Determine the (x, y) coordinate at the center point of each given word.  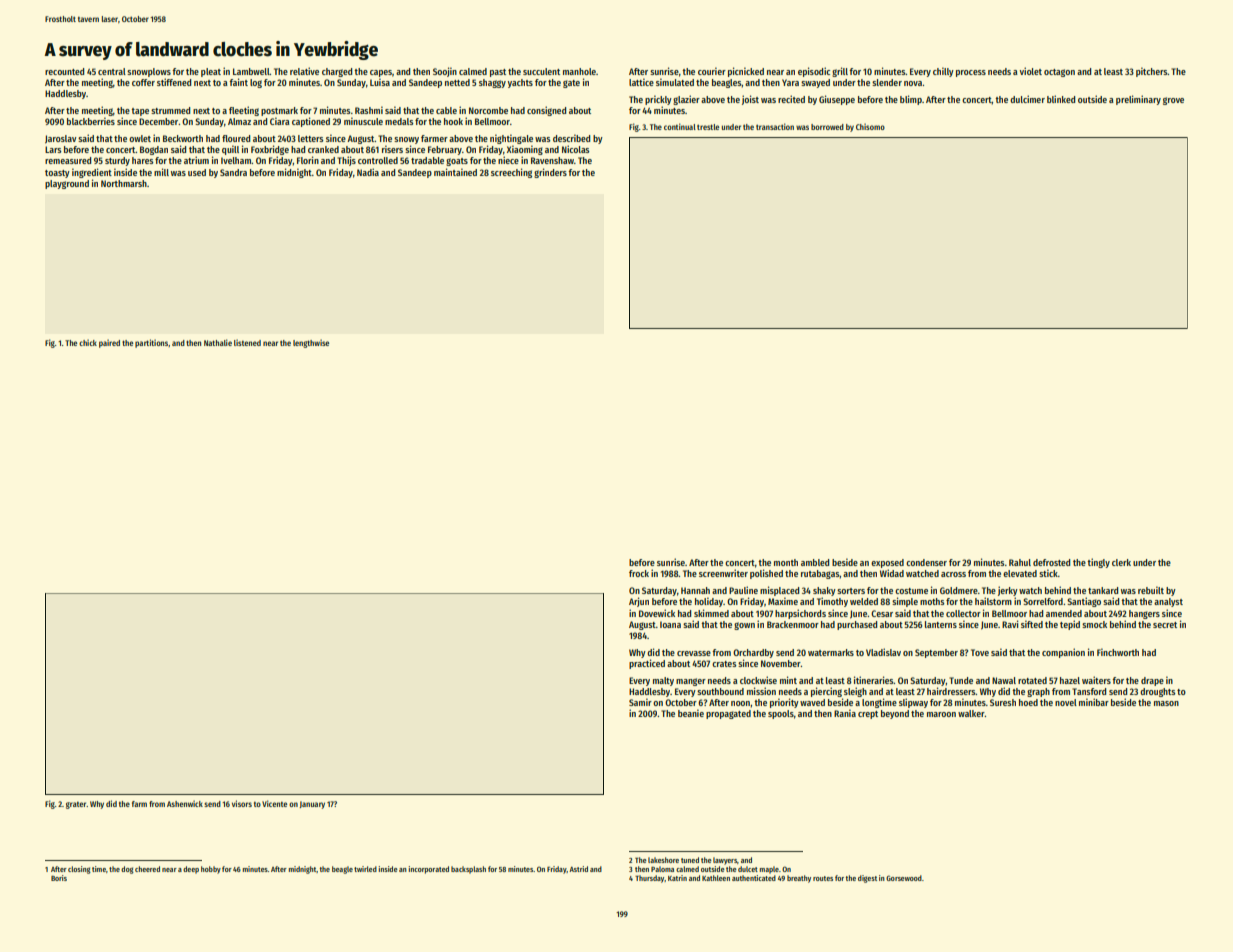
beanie (691, 713)
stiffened (174, 82)
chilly (943, 72)
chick (88, 342)
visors (242, 803)
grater (76, 805)
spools (781, 714)
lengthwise (311, 343)
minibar (1094, 702)
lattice (641, 82)
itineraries (874, 680)
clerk (1121, 562)
